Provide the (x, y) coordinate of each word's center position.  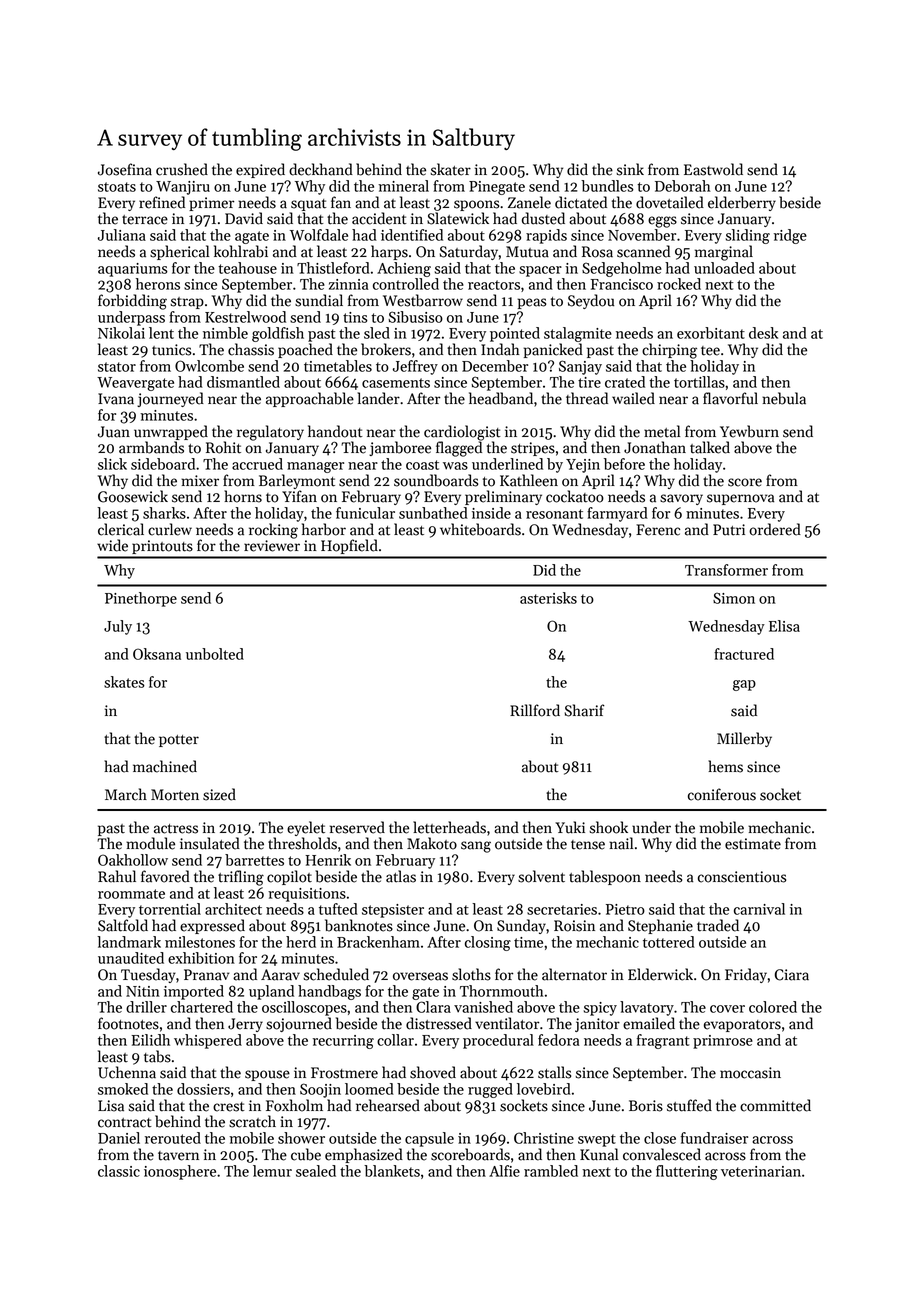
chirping (669, 351)
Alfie (504, 1171)
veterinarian (761, 1171)
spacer (540, 271)
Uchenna (127, 1072)
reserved (357, 827)
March (126, 794)
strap (187, 303)
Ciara (792, 975)
